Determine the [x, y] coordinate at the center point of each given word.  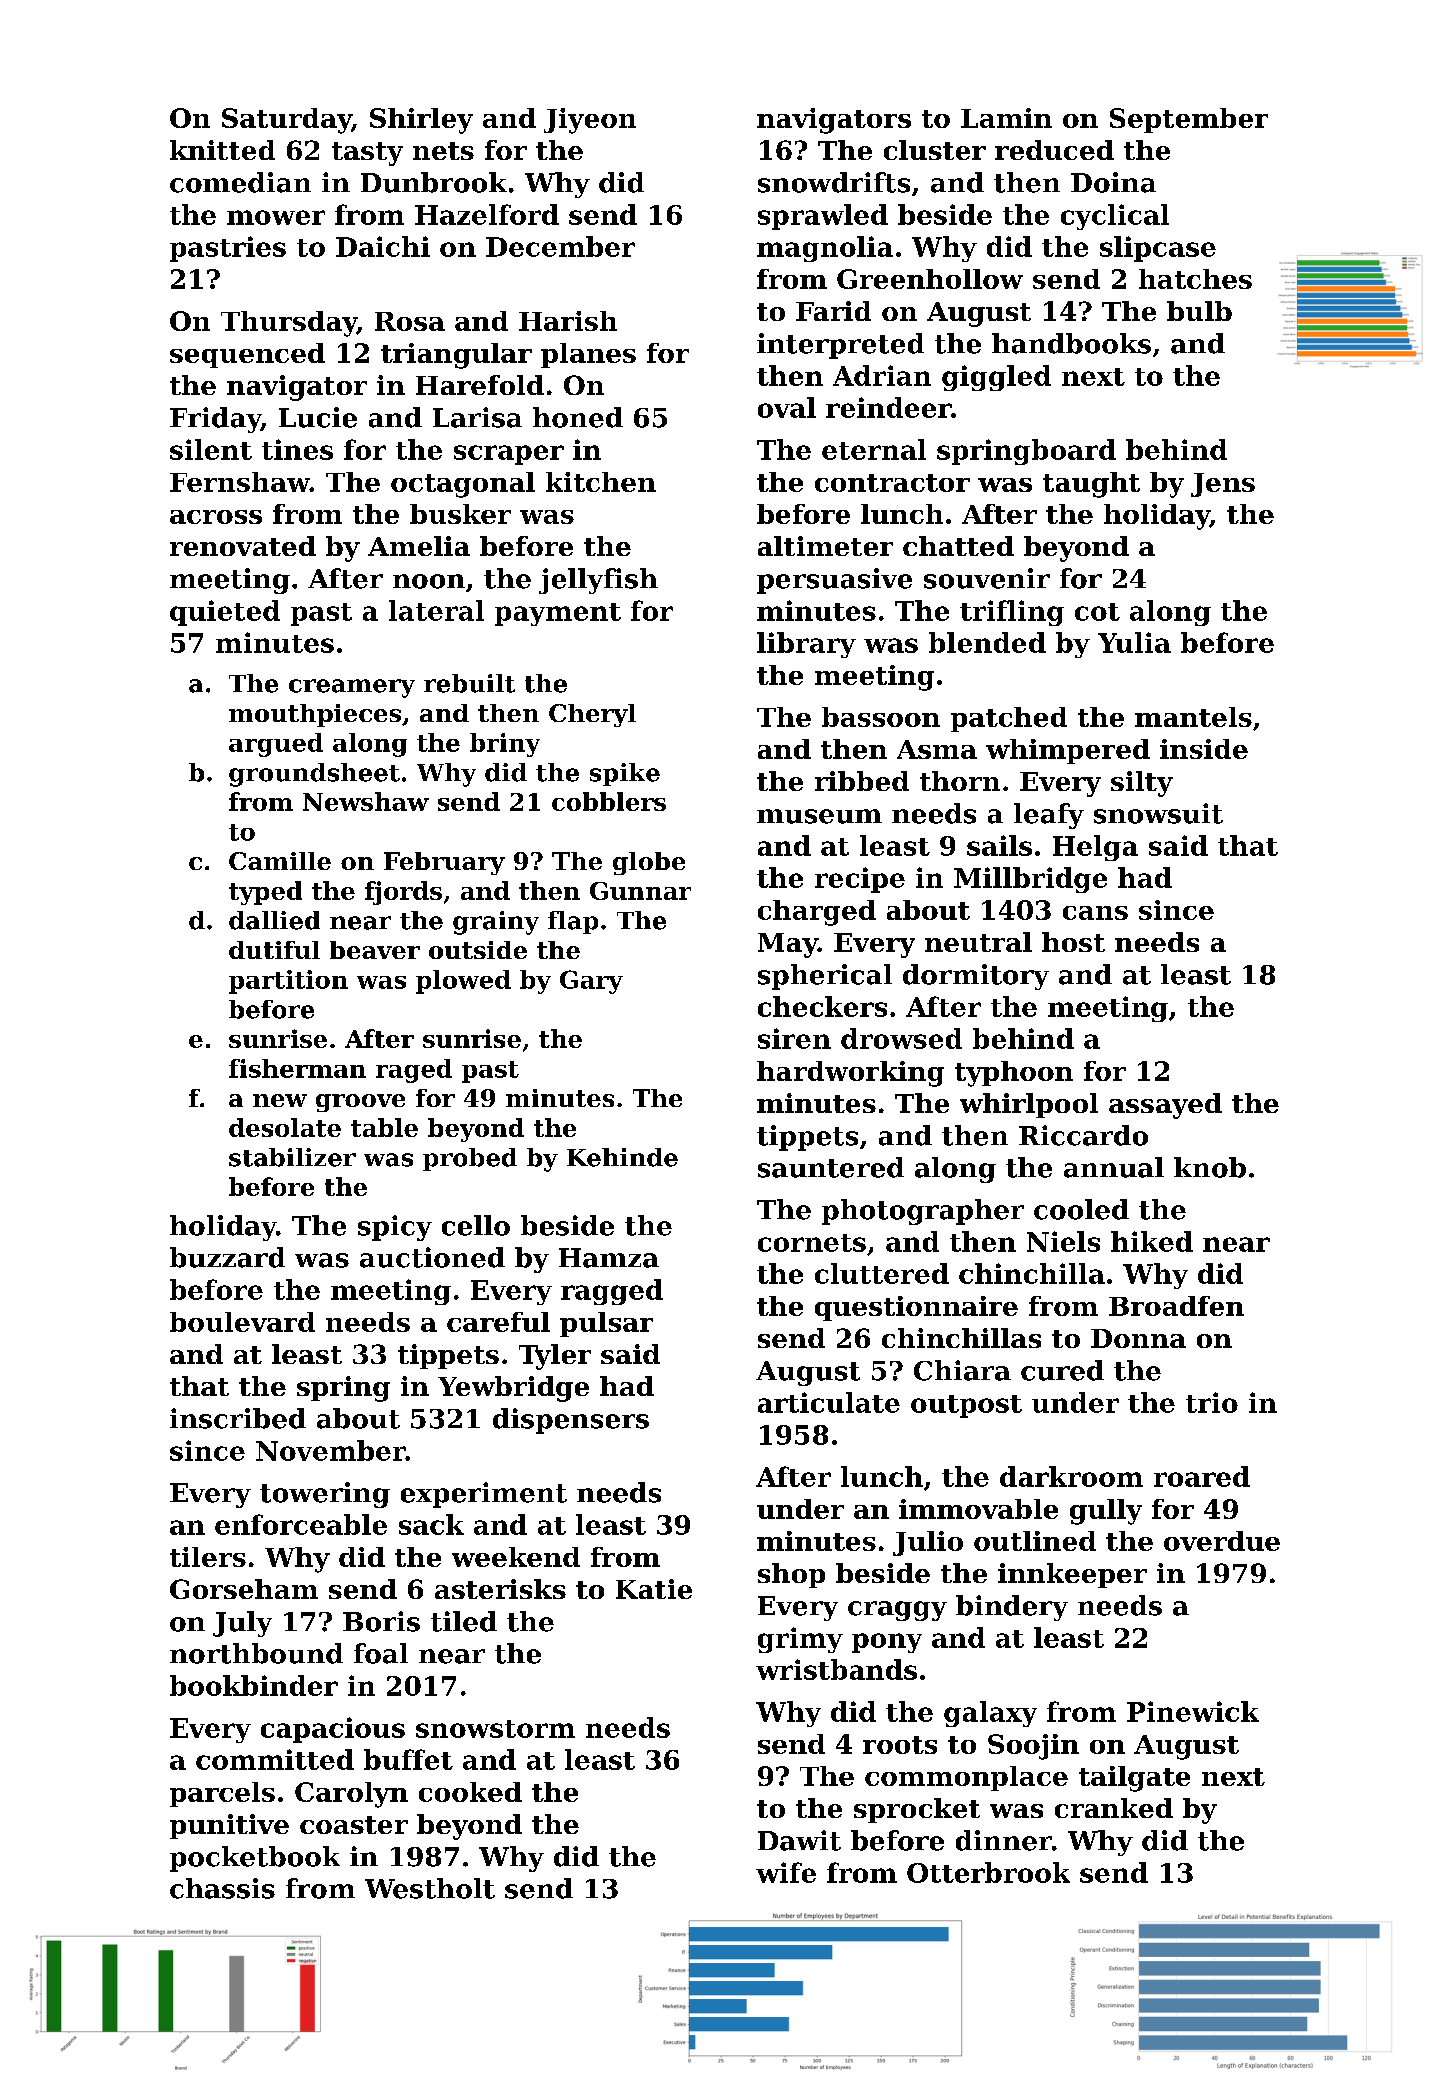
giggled [996, 378]
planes [588, 355]
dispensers [571, 1421]
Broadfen [1176, 1306]
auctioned [432, 1257]
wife [786, 1872]
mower [276, 217]
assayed [1165, 1106]
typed [265, 893]
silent [211, 449]
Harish [568, 321]
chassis [222, 1888]
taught [1091, 485]
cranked [1114, 1808]
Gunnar [640, 891]
